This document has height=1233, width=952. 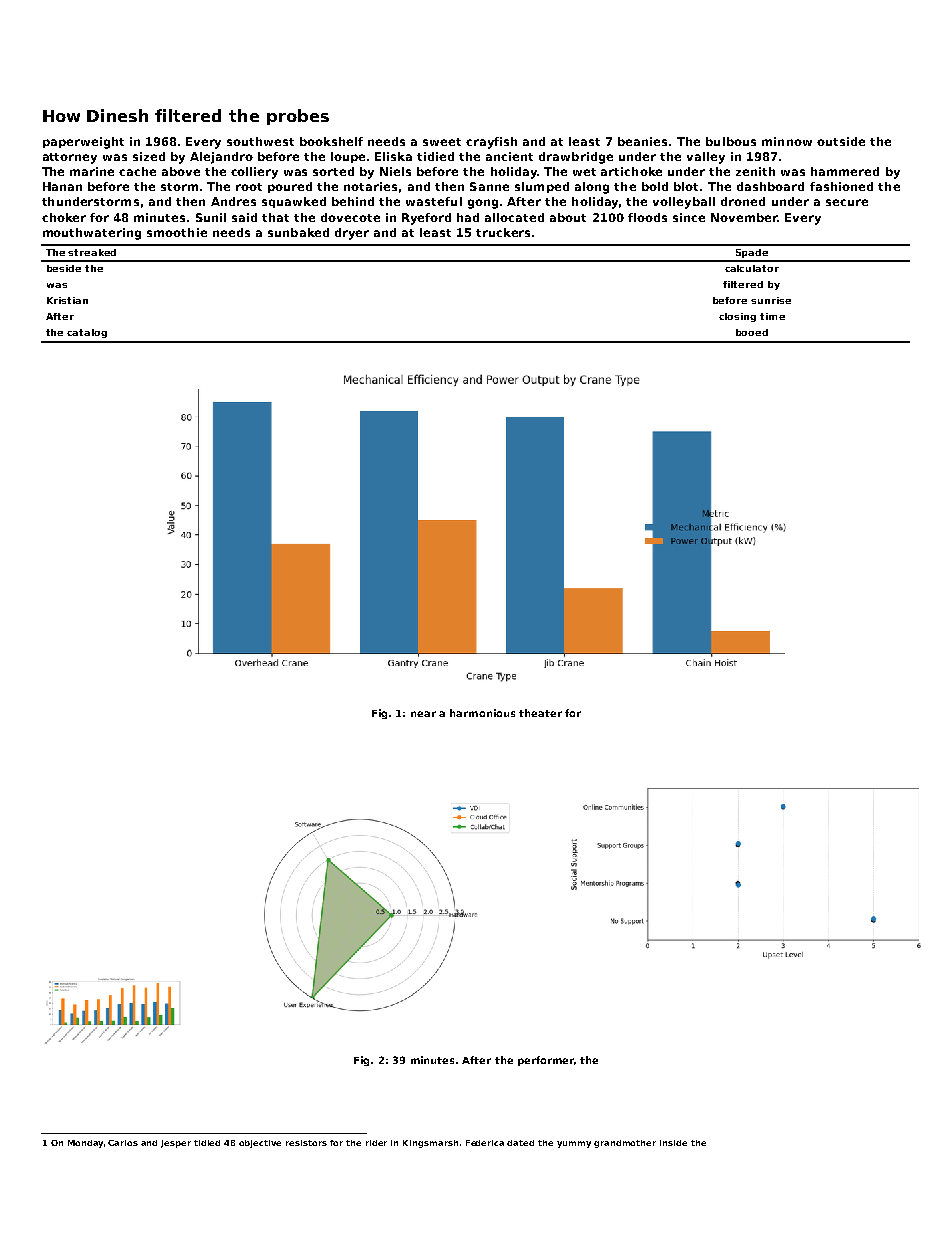 I want to click on objective, so click(x=260, y=1144).
